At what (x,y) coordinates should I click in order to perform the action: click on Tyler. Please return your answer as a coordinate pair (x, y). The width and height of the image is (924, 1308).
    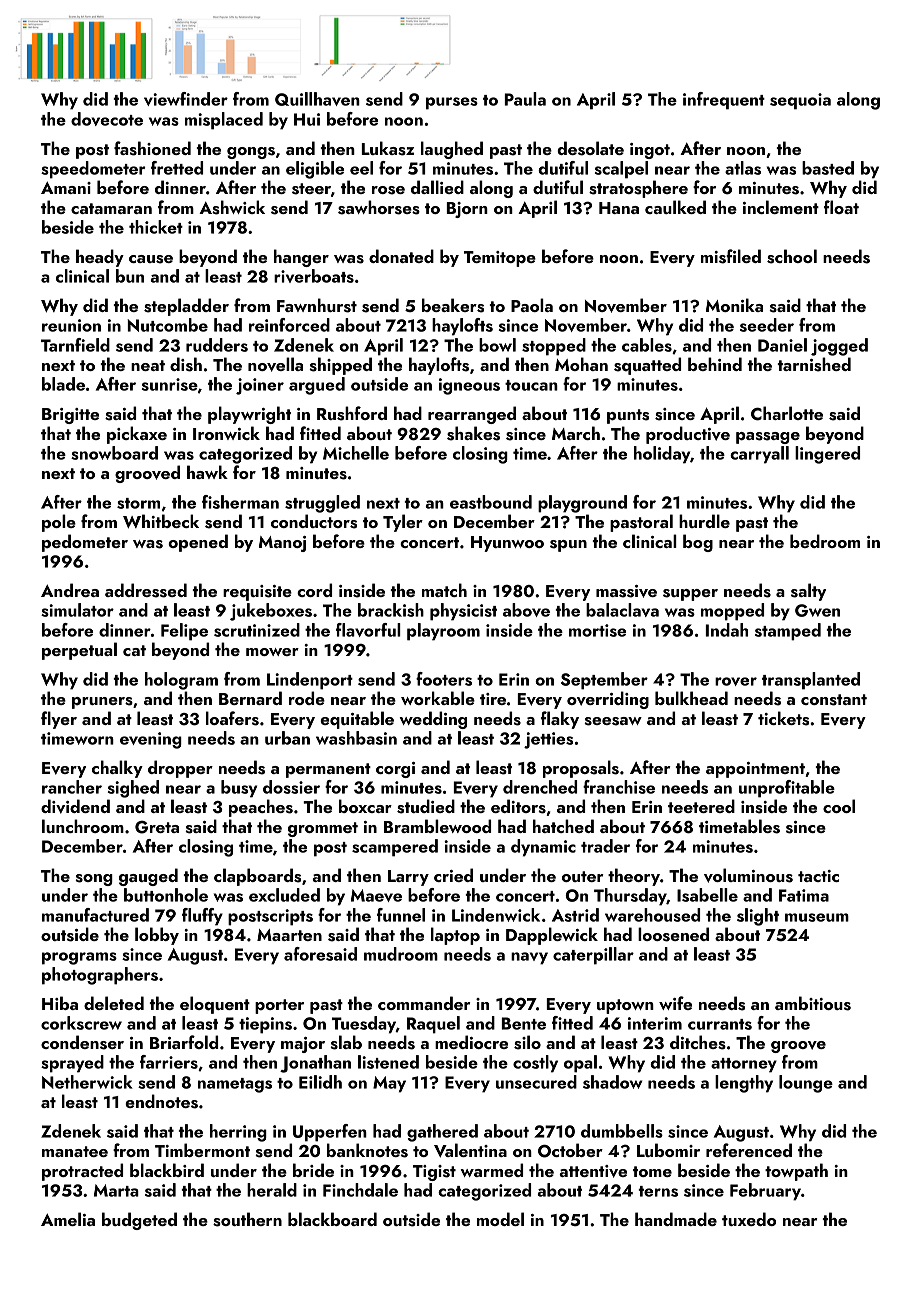
    Looking at the image, I should click on (403, 523).
